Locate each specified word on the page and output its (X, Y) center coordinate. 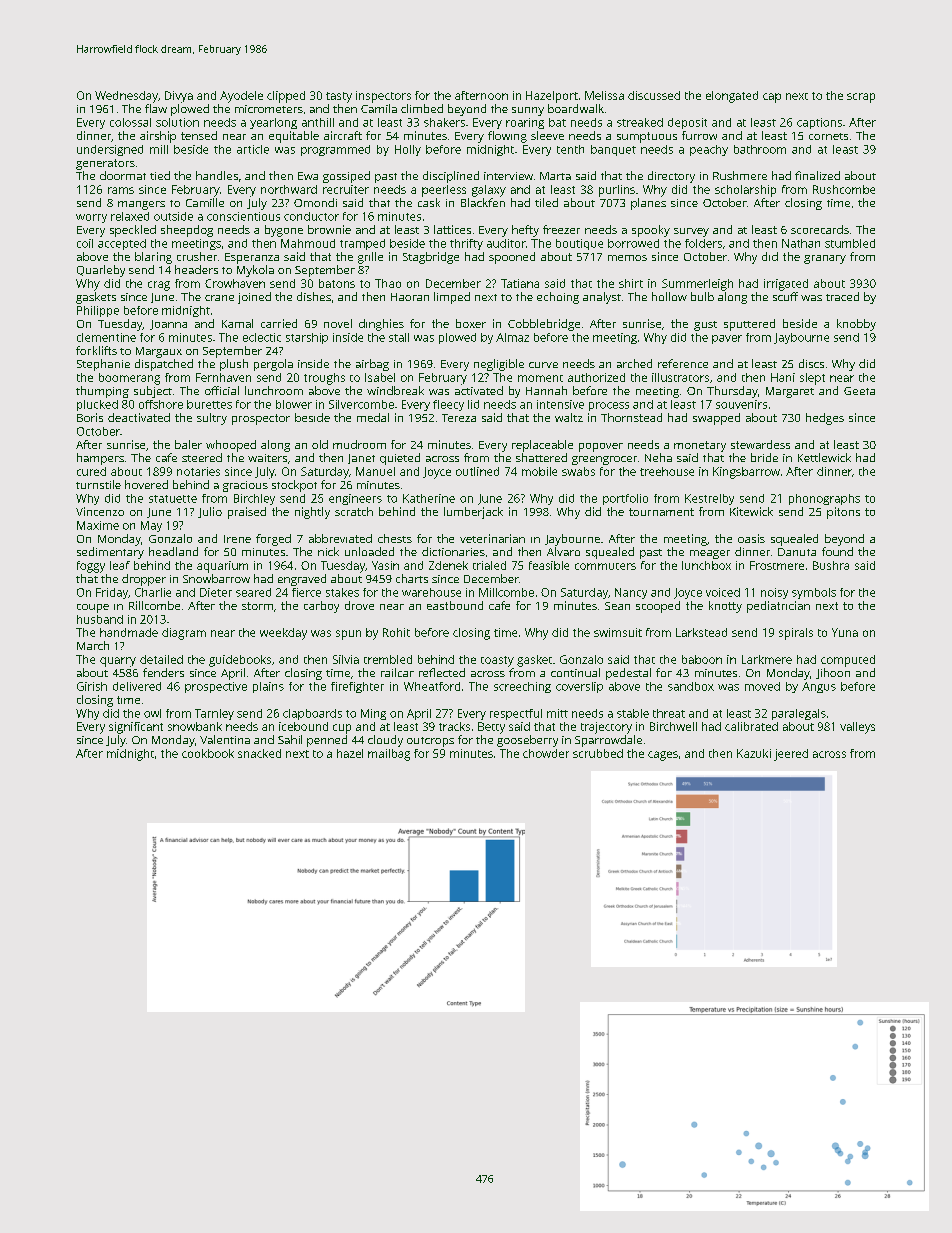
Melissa (604, 95)
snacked (259, 753)
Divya (179, 97)
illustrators (680, 377)
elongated (732, 97)
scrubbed (598, 753)
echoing (558, 298)
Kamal (237, 323)
